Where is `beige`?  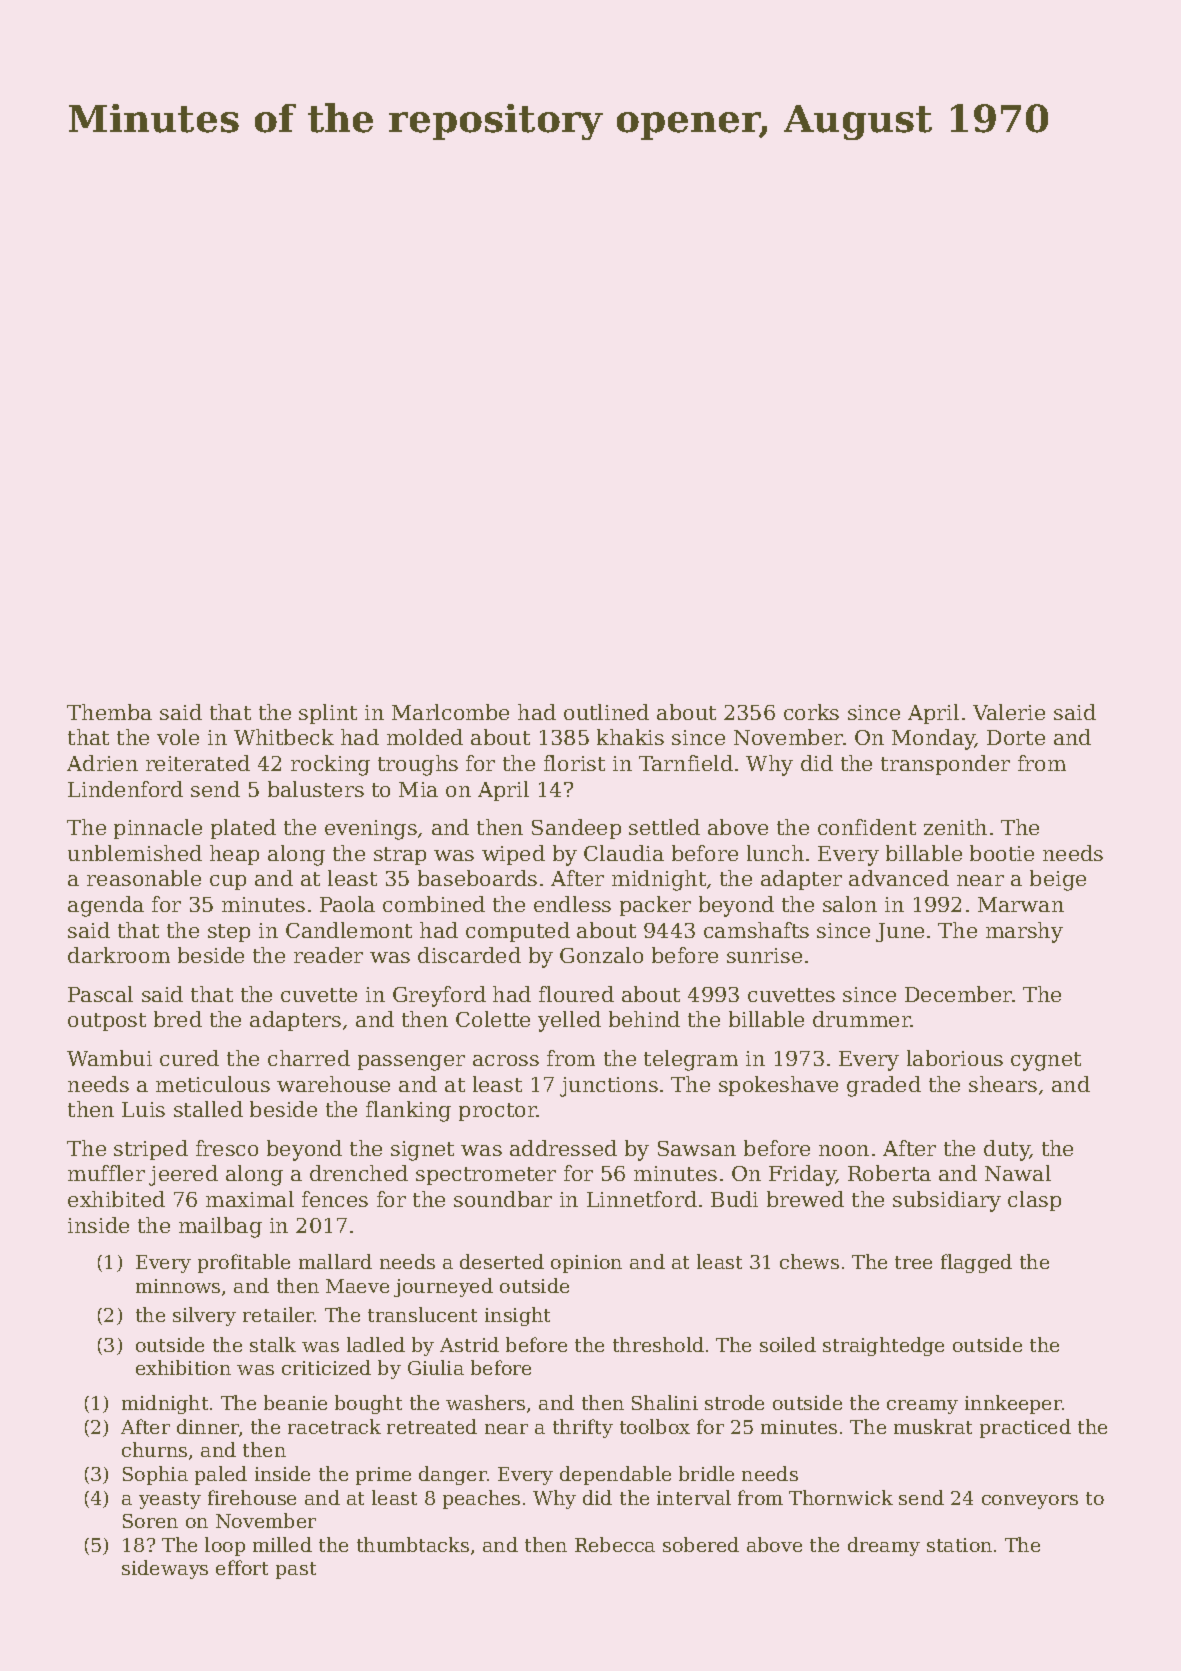 beige is located at coordinates (1058, 880).
